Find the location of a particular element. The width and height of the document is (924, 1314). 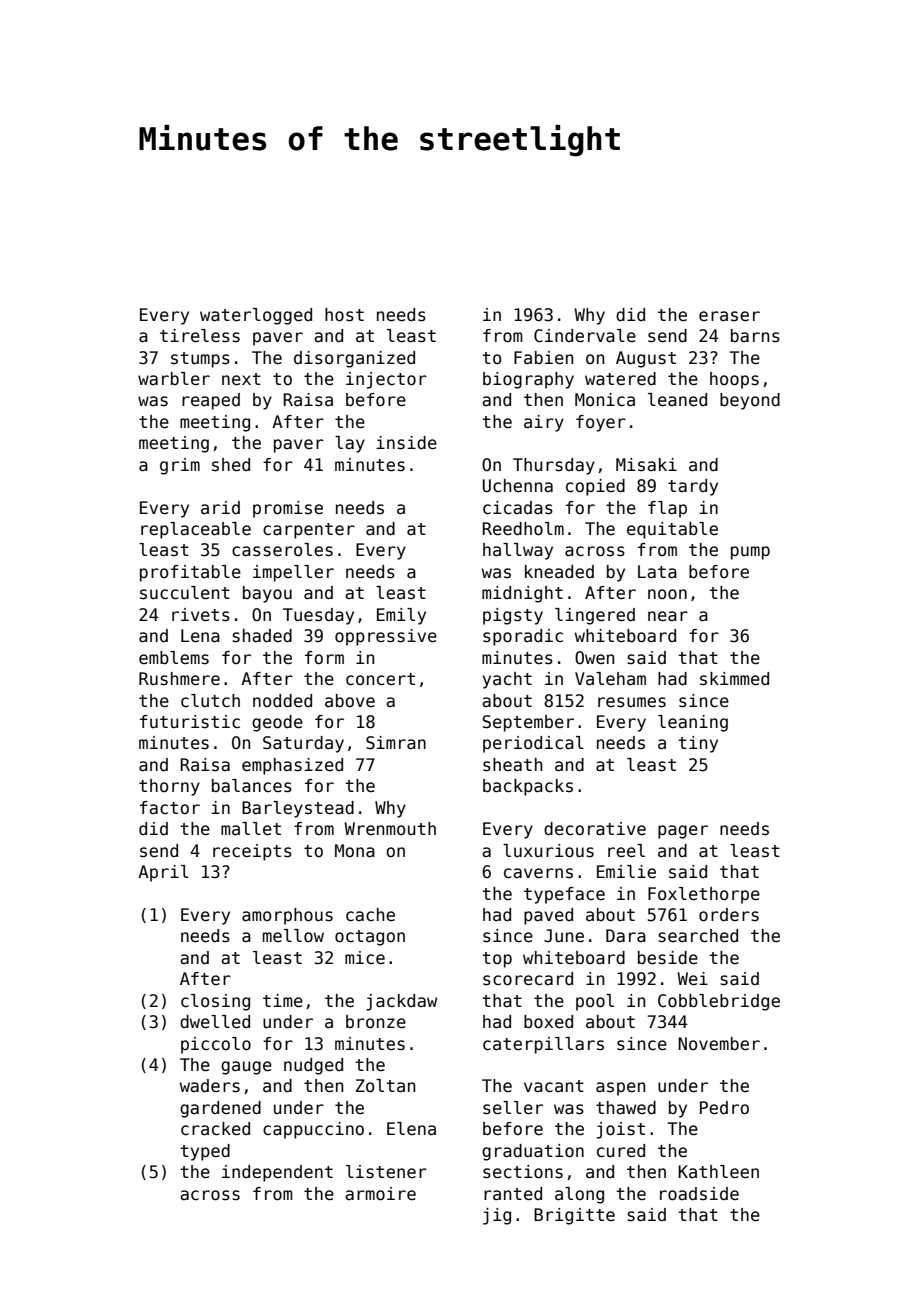

sheath is located at coordinates (512, 765).
